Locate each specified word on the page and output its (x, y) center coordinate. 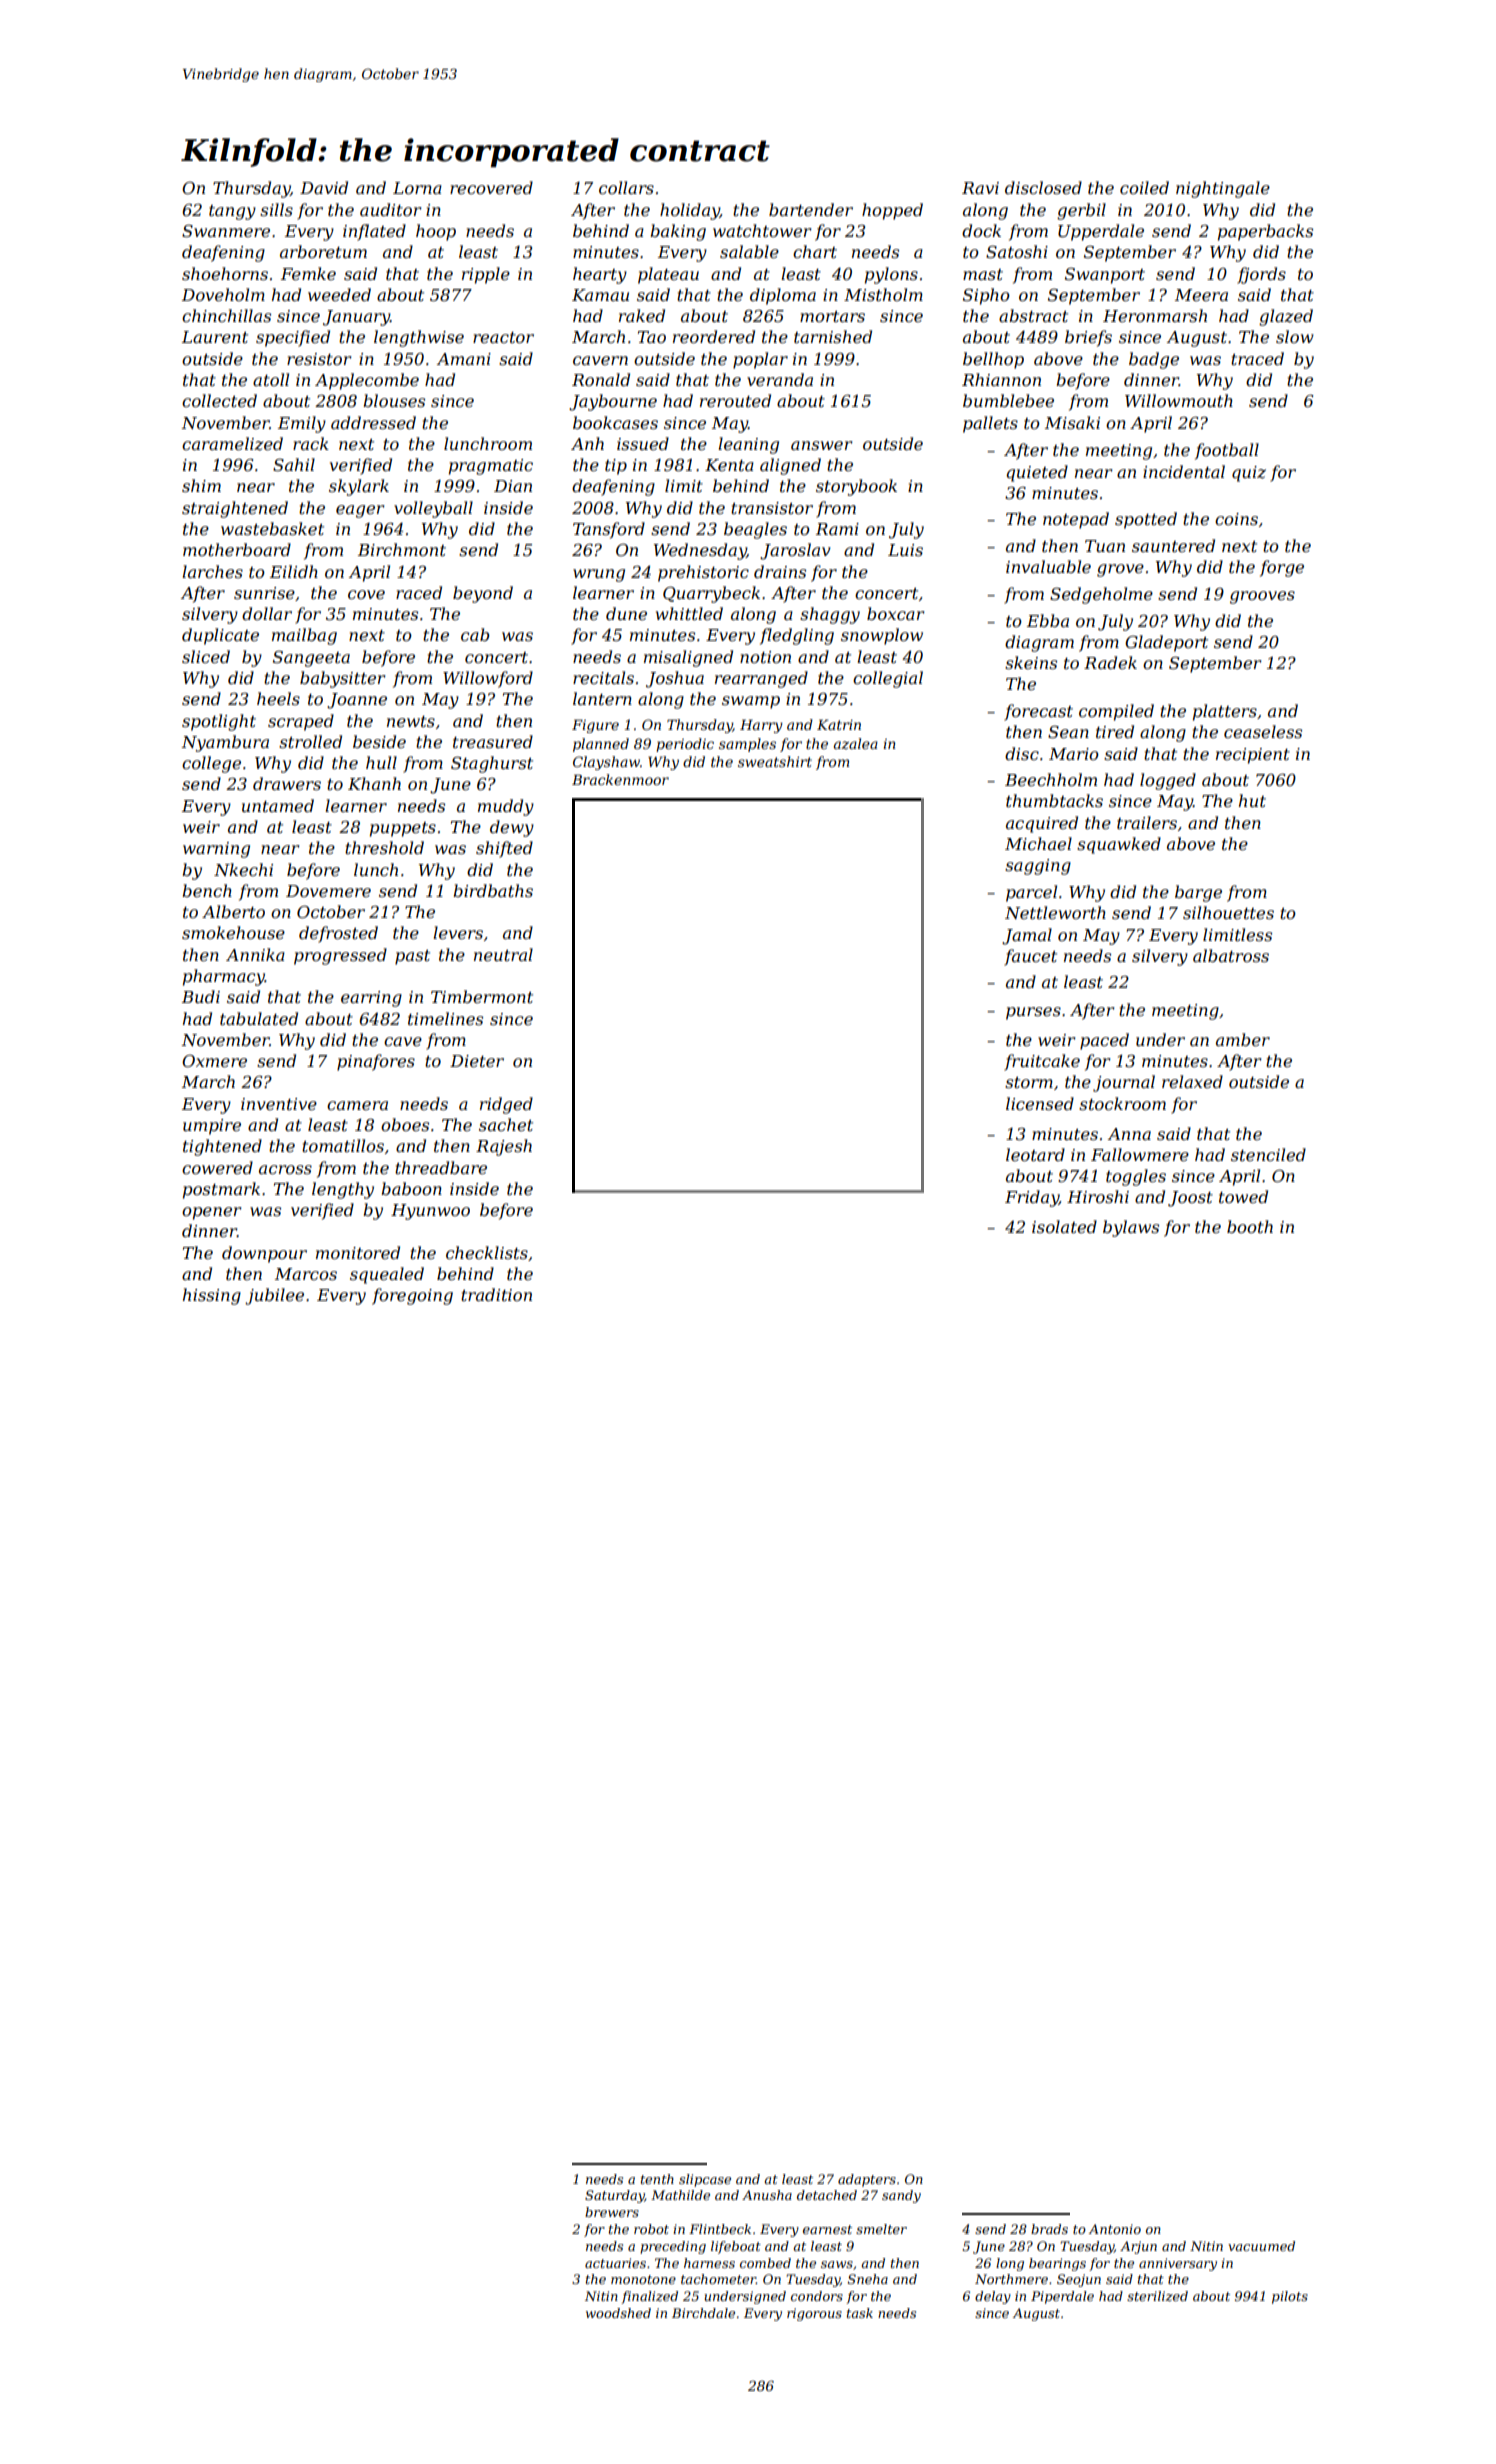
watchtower (762, 230)
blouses (394, 400)
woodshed (618, 2313)
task (860, 2313)
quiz (1249, 474)
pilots (1290, 2297)
